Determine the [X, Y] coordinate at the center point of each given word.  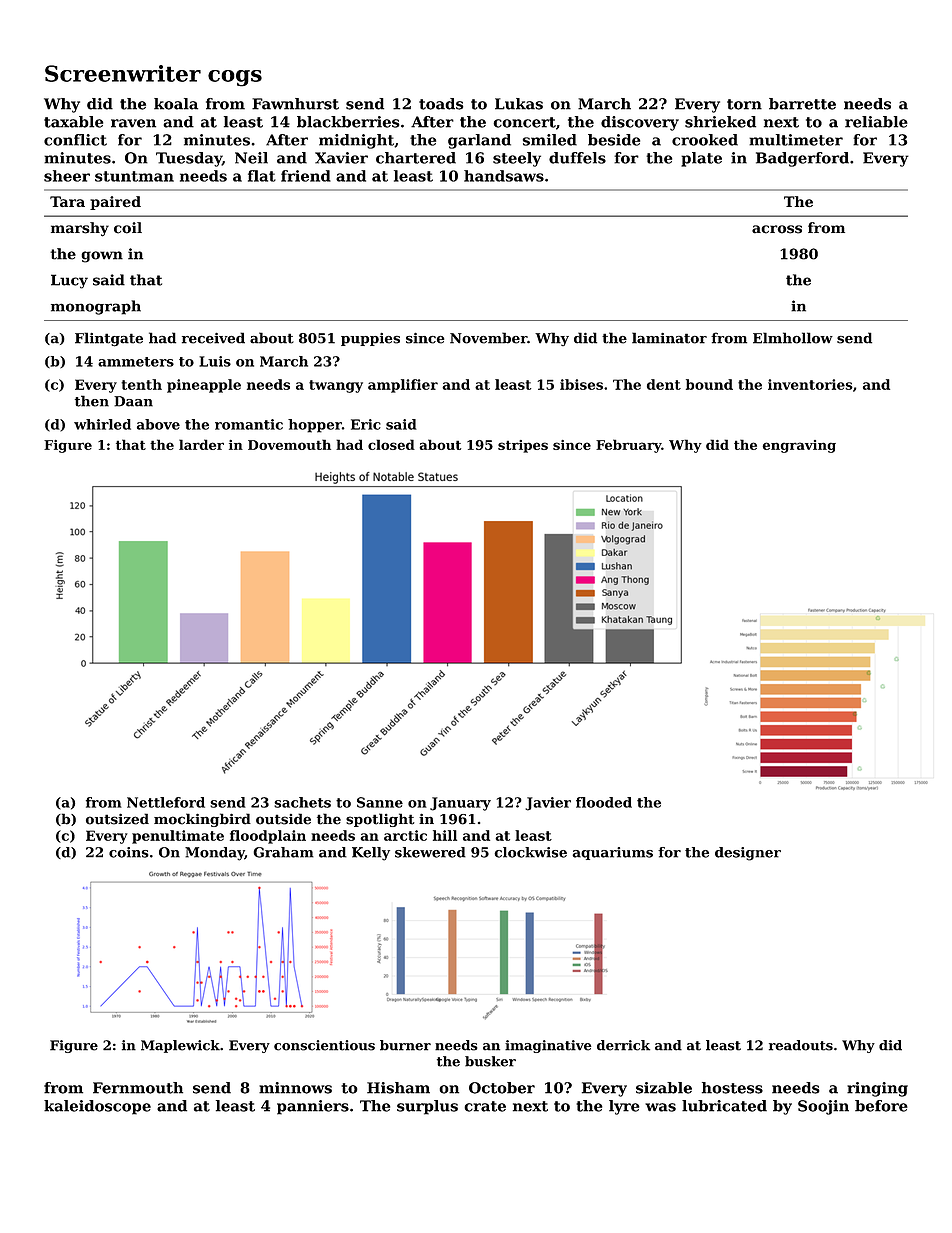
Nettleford [166, 802]
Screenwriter [123, 73]
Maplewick [180, 1046]
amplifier [403, 386]
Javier [548, 804]
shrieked [720, 122]
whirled [102, 424]
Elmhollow [793, 338]
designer [748, 854]
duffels [577, 158]
